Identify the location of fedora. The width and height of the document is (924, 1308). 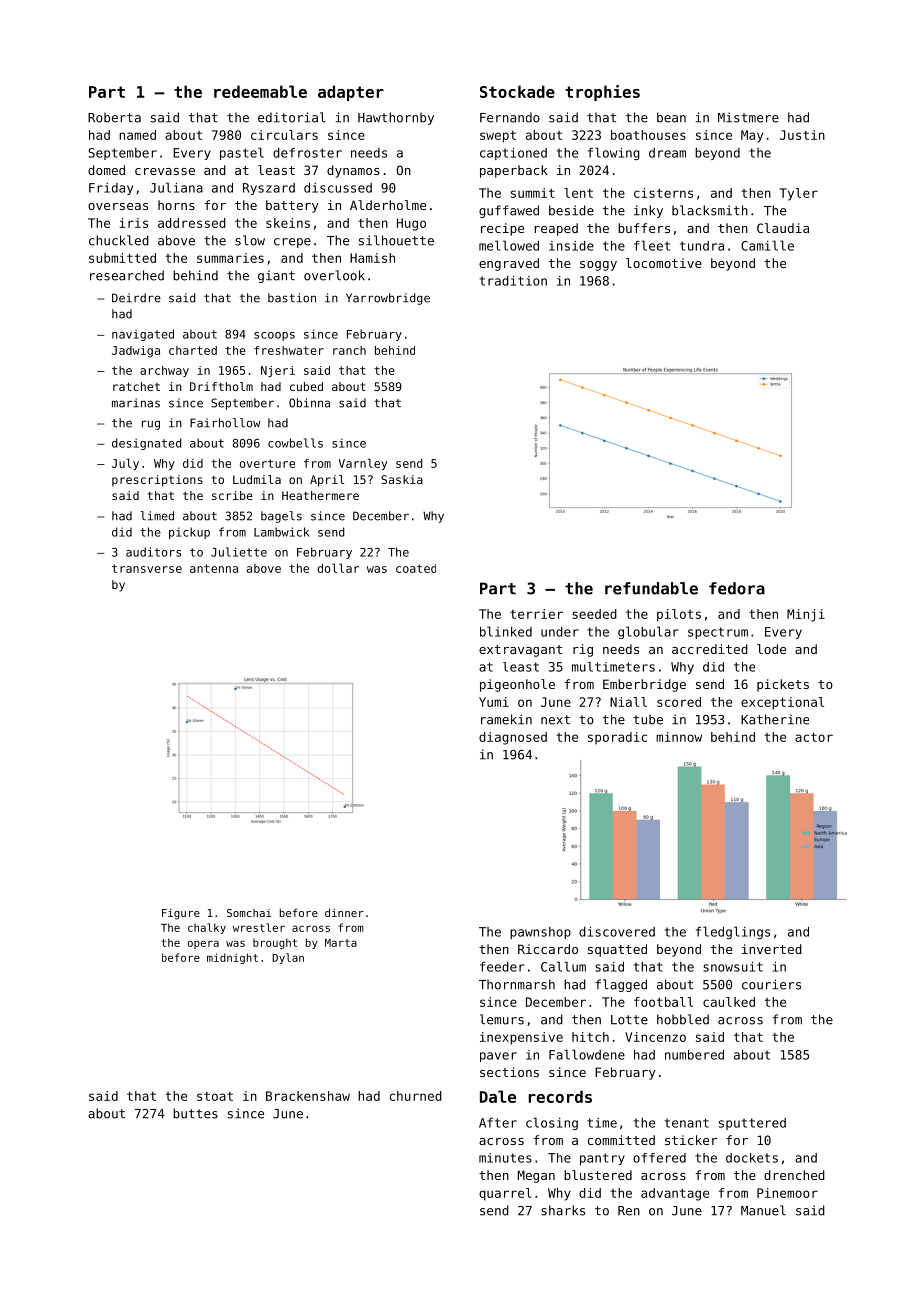
(737, 588).
